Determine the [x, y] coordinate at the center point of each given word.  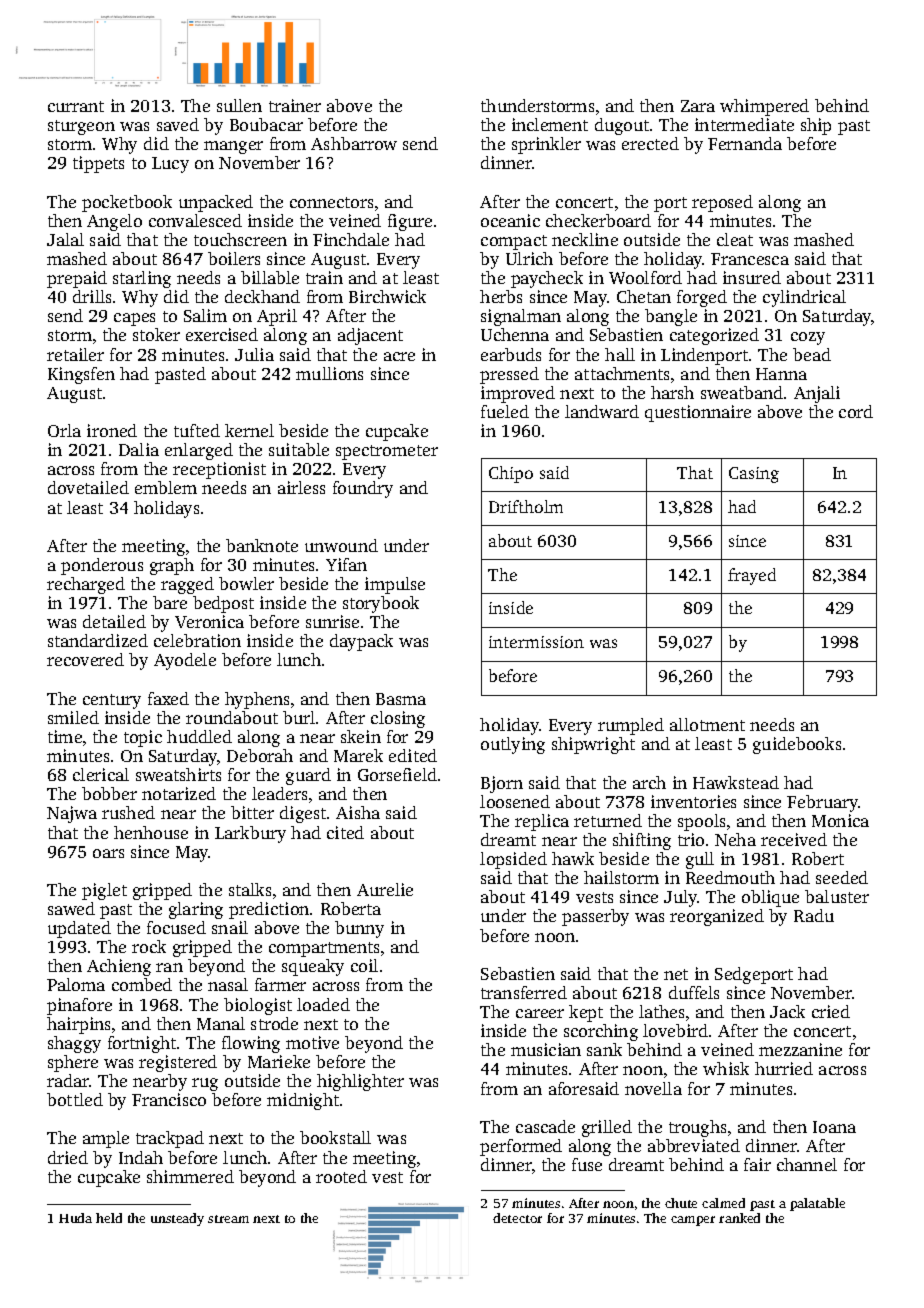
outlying [513, 745]
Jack [787, 1011]
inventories [693, 801]
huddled [199, 736]
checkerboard [598, 220]
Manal [221, 1023]
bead [812, 354]
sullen [239, 105]
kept [586, 1013]
